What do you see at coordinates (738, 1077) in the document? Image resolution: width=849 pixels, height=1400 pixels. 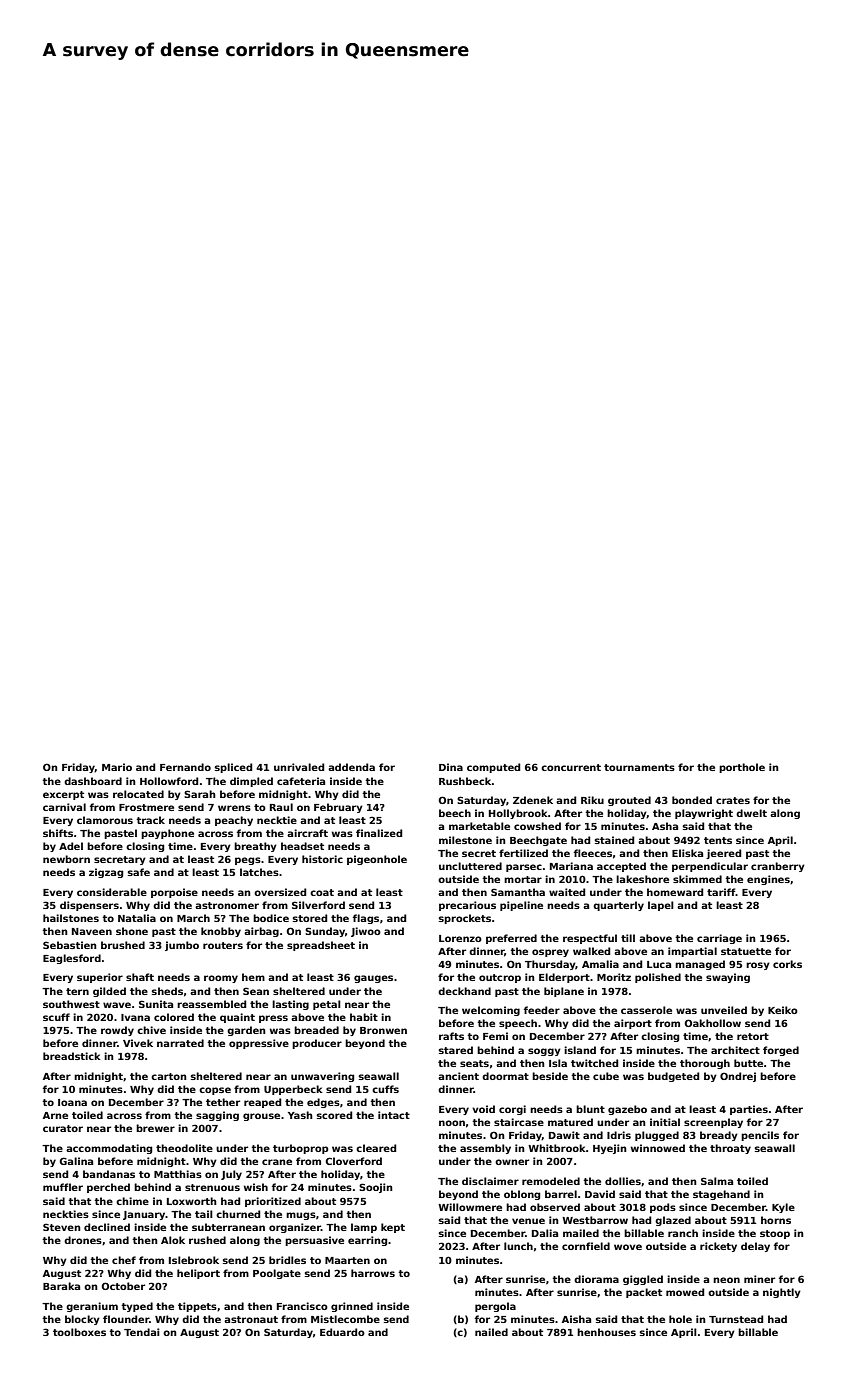 I see `Ondrej` at bounding box center [738, 1077].
